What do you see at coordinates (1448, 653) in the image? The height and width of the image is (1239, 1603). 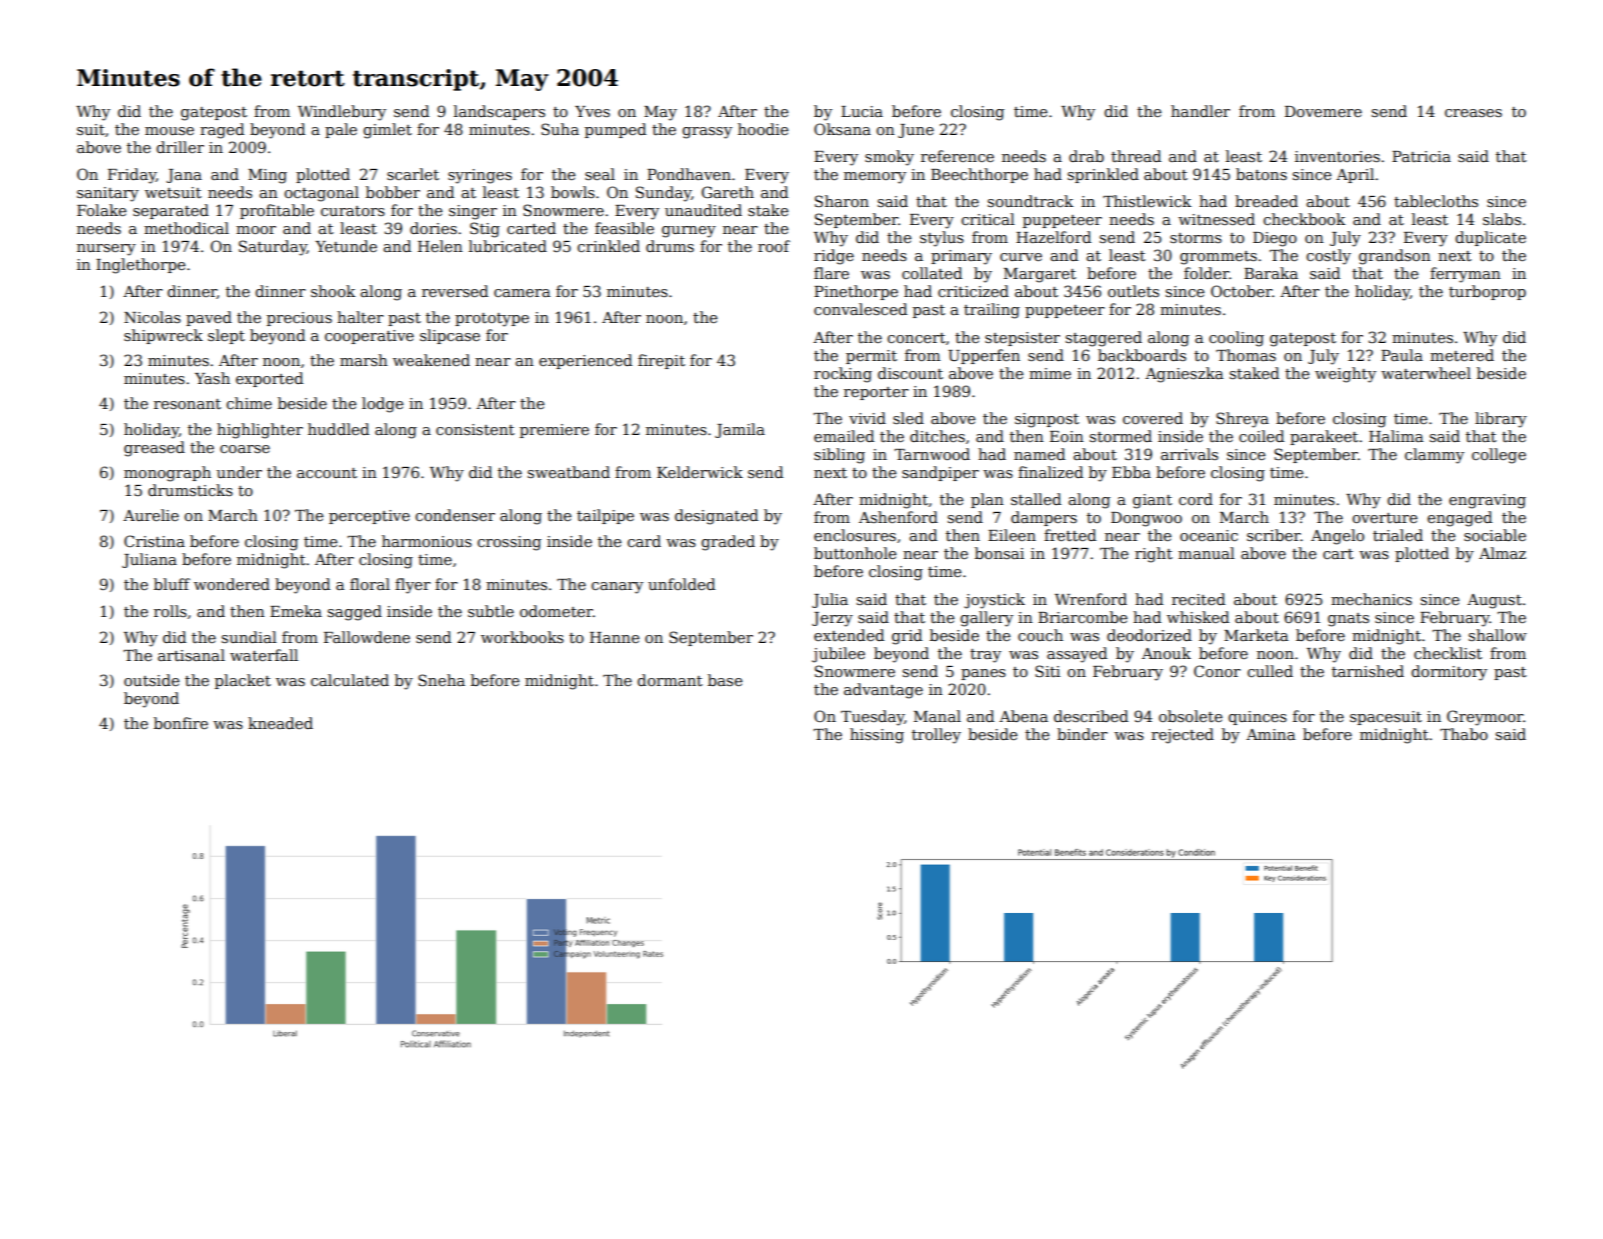 I see `checklist` at bounding box center [1448, 653].
